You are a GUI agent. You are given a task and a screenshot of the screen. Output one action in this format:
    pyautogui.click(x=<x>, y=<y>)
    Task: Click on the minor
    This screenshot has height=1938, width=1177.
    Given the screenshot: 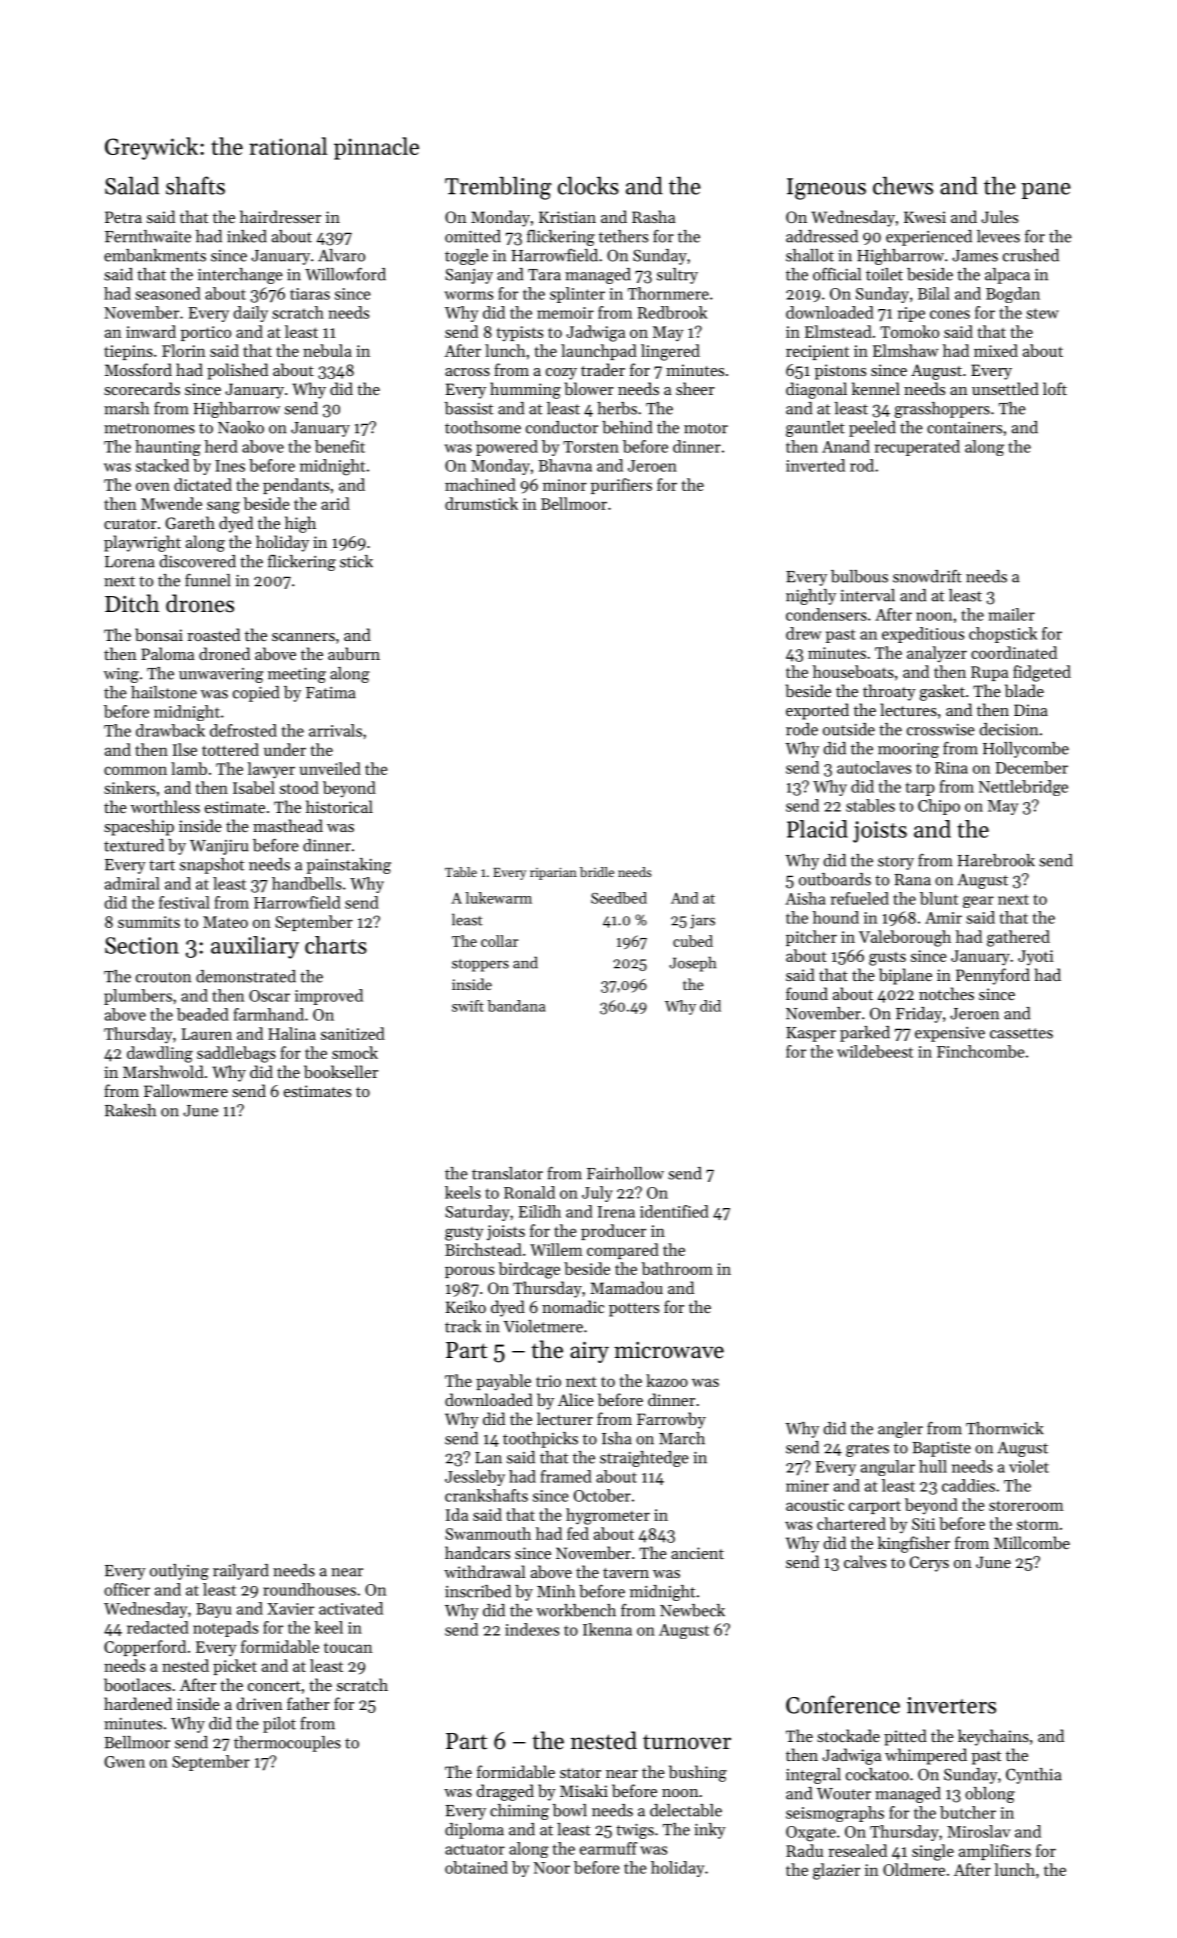 What is the action you would take?
    pyautogui.click(x=565, y=485)
